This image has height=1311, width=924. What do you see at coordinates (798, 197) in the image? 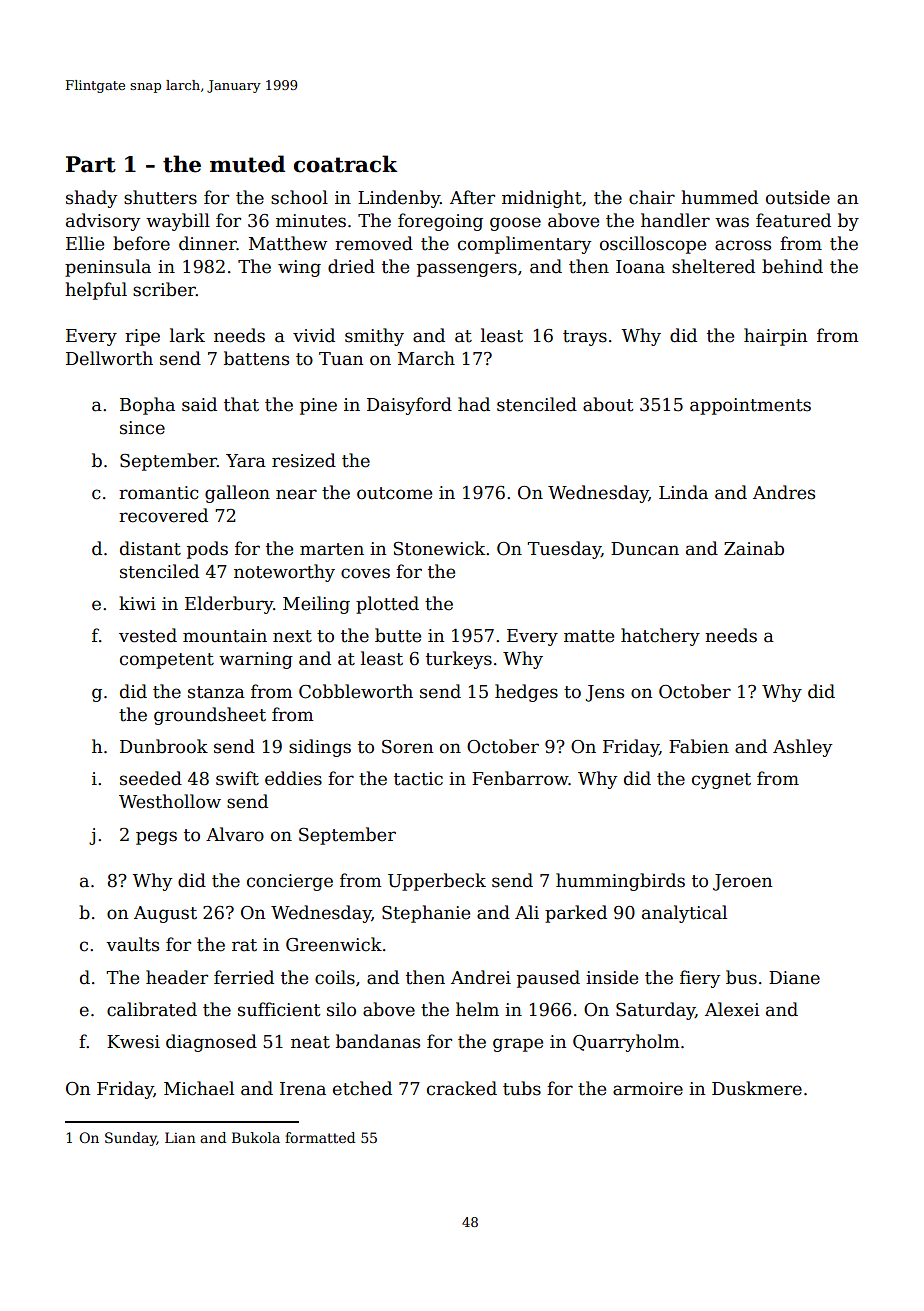
I see `outside` at bounding box center [798, 197].
